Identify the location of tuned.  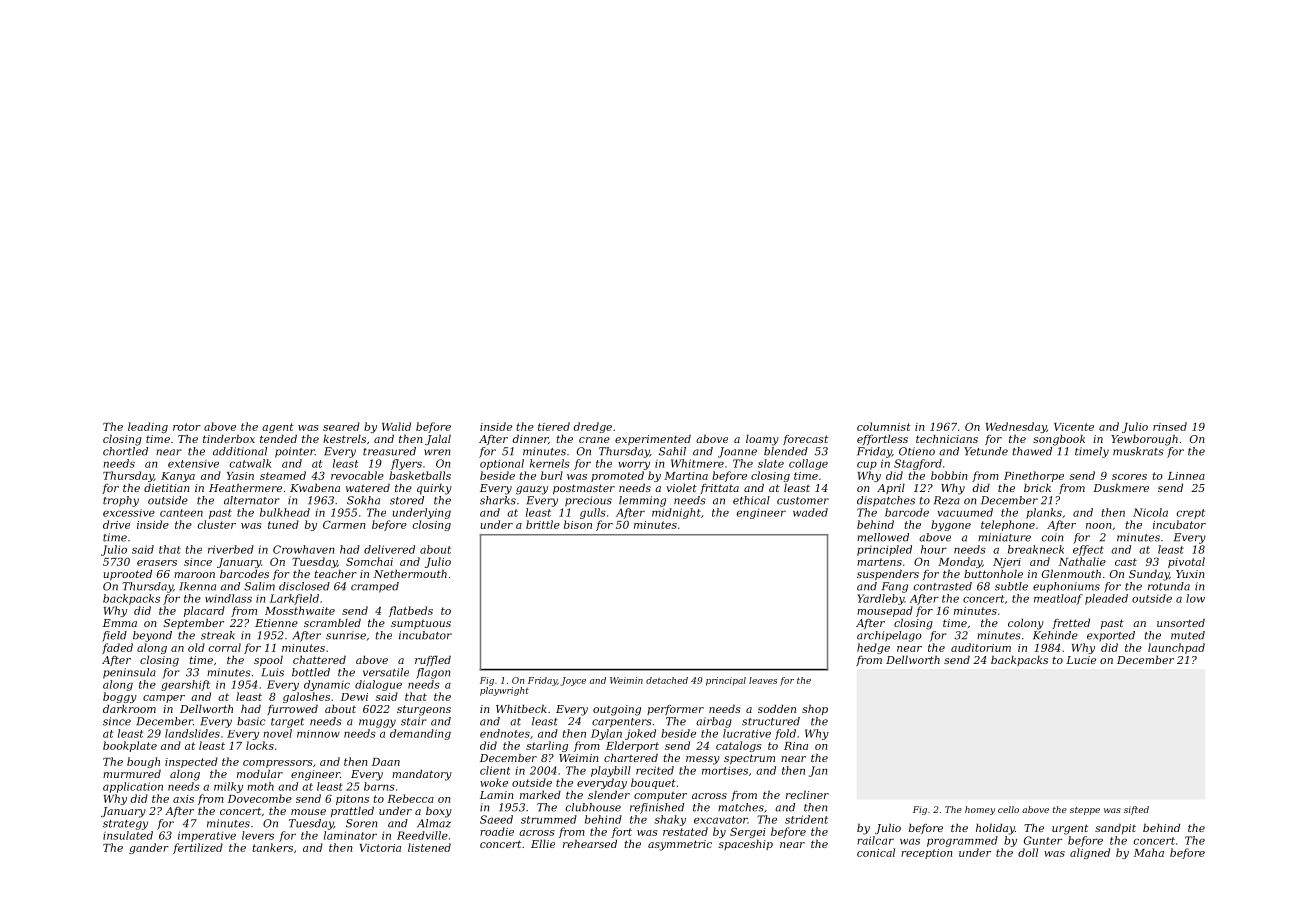
(283, 524).
